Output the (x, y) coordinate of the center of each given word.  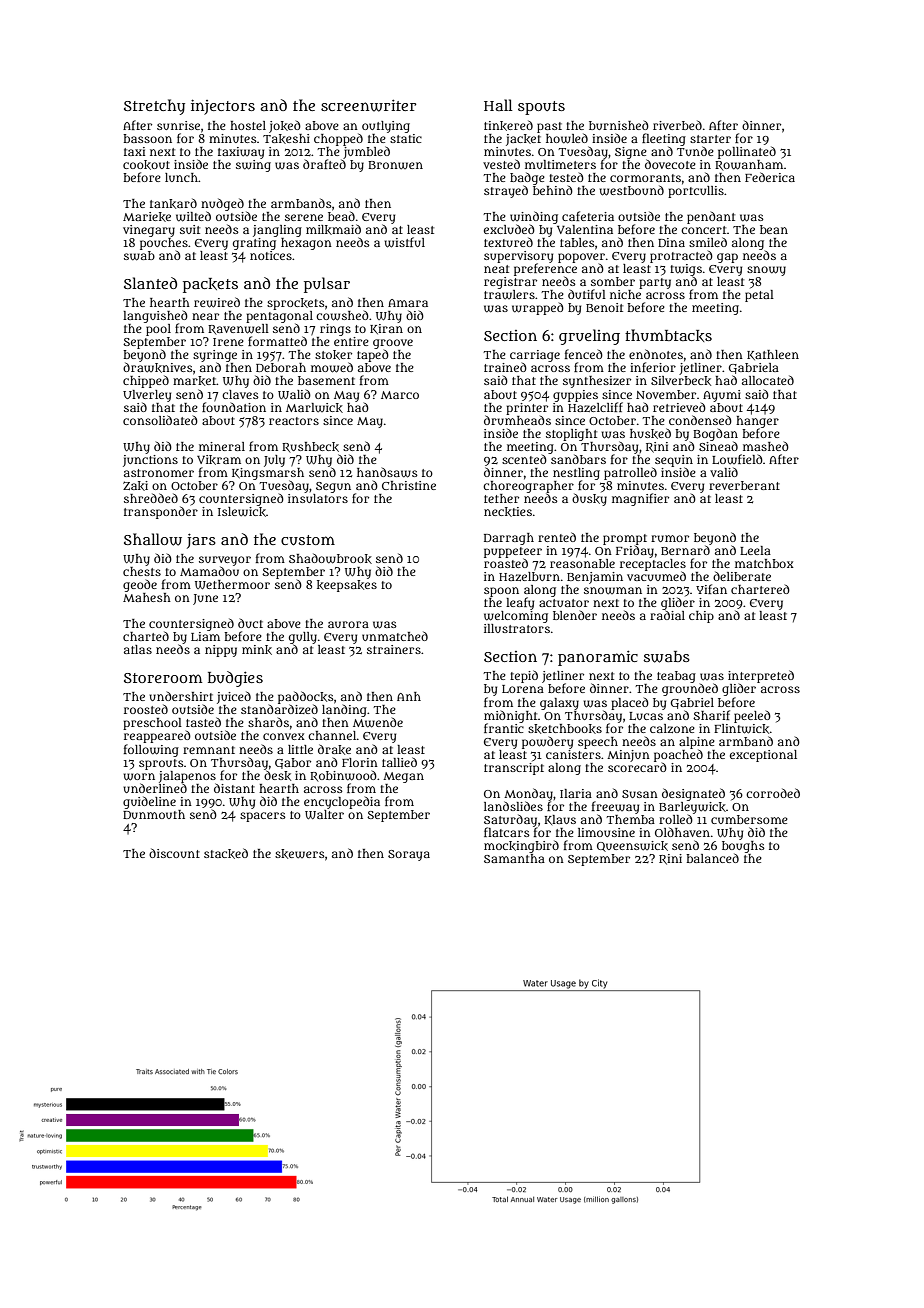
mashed (766, 446)
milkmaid (333, 229)
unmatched (395, 636)
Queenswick (632, 846)
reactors (294, 421)
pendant (711, 217)
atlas (138, 649)
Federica (770, 177)
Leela (755, 550)
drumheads (517, 420)
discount (174, 853)
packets (210, 285)
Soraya (409, 855)
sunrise (178, 125)
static (406, 138)
